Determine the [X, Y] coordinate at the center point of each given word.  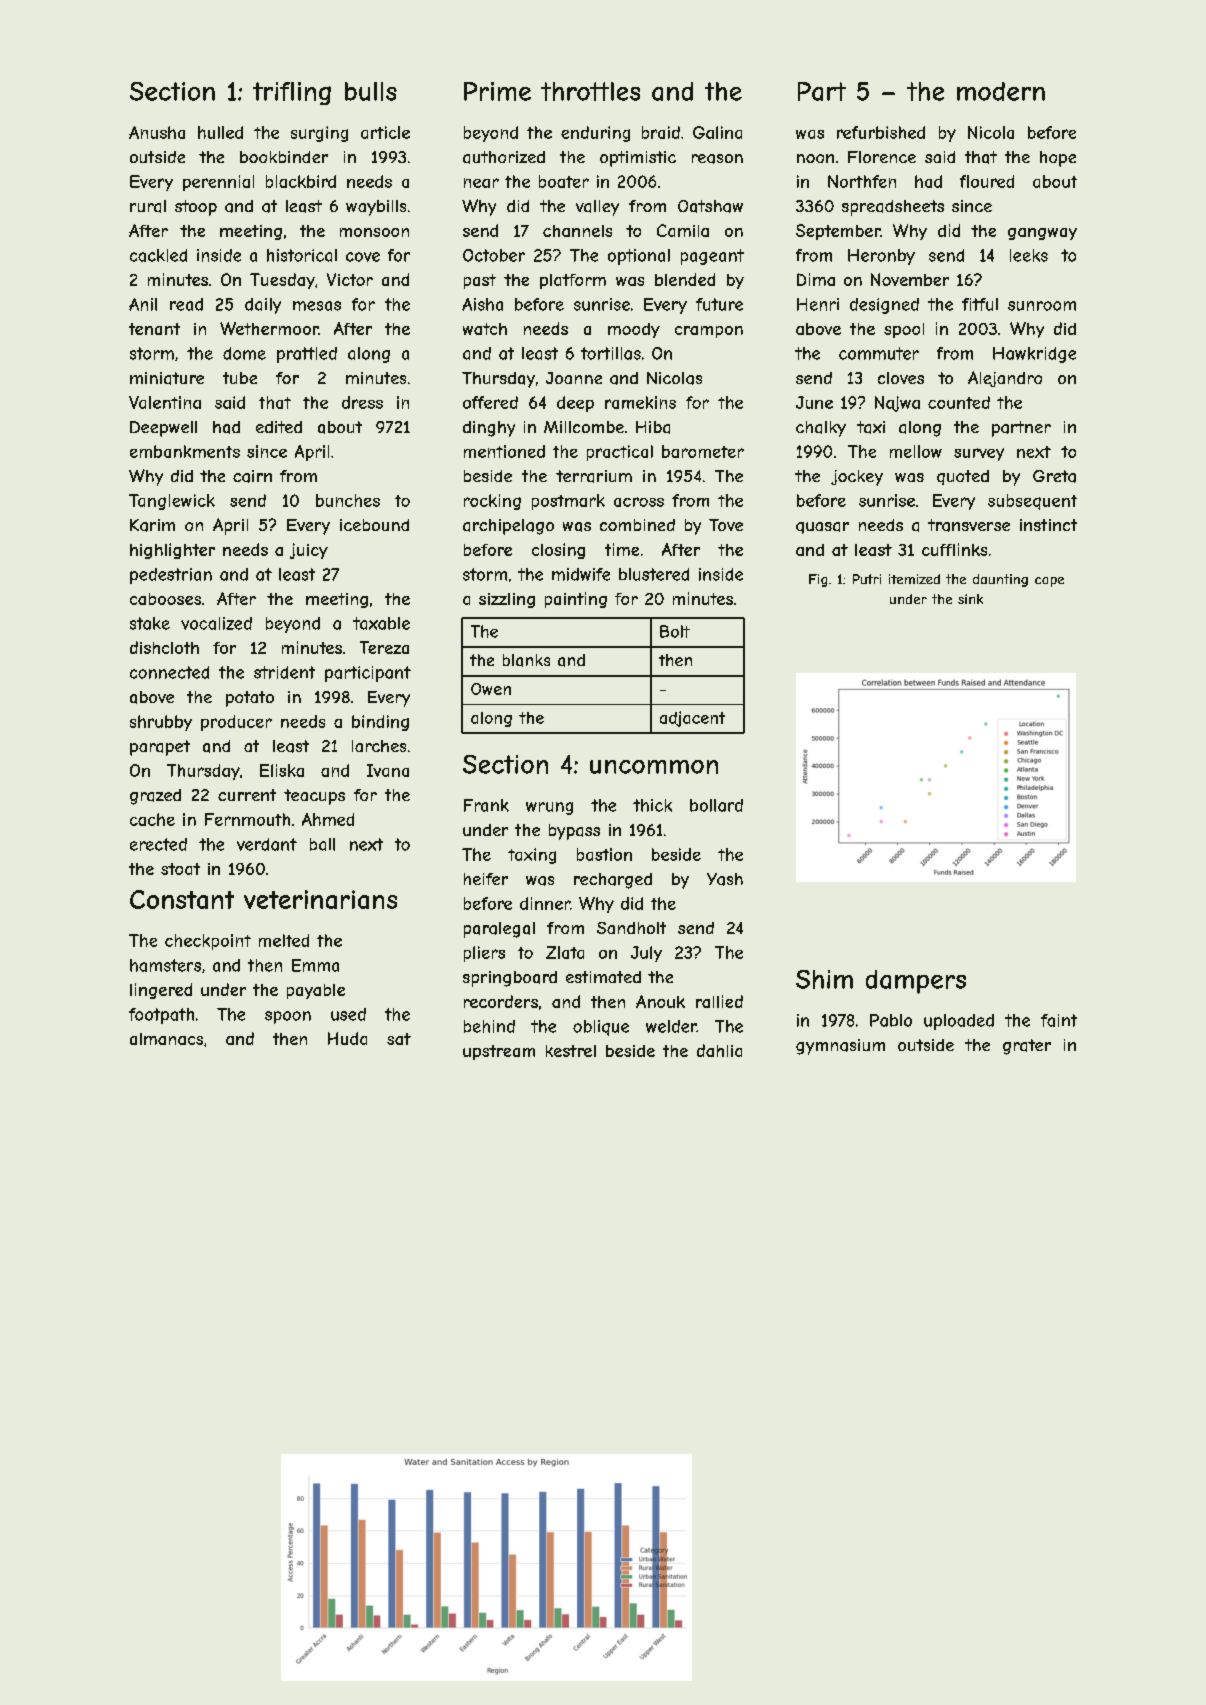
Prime [497, 91]
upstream [499, 1052]
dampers [916, 982]
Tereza [384, 647]
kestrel [571, 1051]
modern [1001, 91]
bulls [371, 91]
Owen [491, 689]
